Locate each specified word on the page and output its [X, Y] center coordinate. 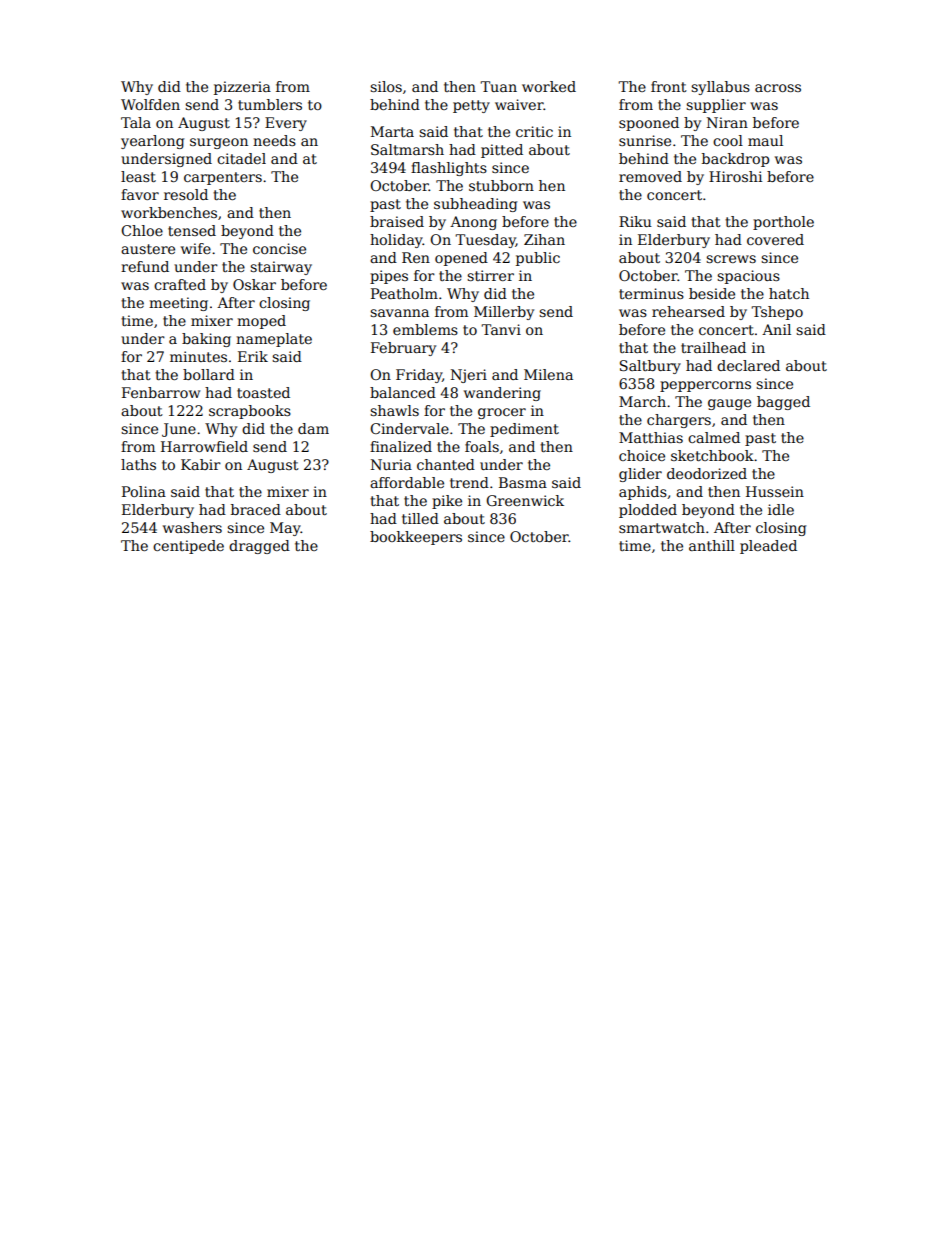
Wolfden [150, 104]
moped [261, 322]
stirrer [490, 275]
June [179, 430]
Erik [253, 356]
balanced [403, 392]
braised [397, 221]
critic [534, 131]
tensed [192, 230]
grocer [502, 413]
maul [765, 140]
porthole [783, 223]
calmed [714, 437]
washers [192, 527]
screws [731, 259]
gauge [729, 404]
